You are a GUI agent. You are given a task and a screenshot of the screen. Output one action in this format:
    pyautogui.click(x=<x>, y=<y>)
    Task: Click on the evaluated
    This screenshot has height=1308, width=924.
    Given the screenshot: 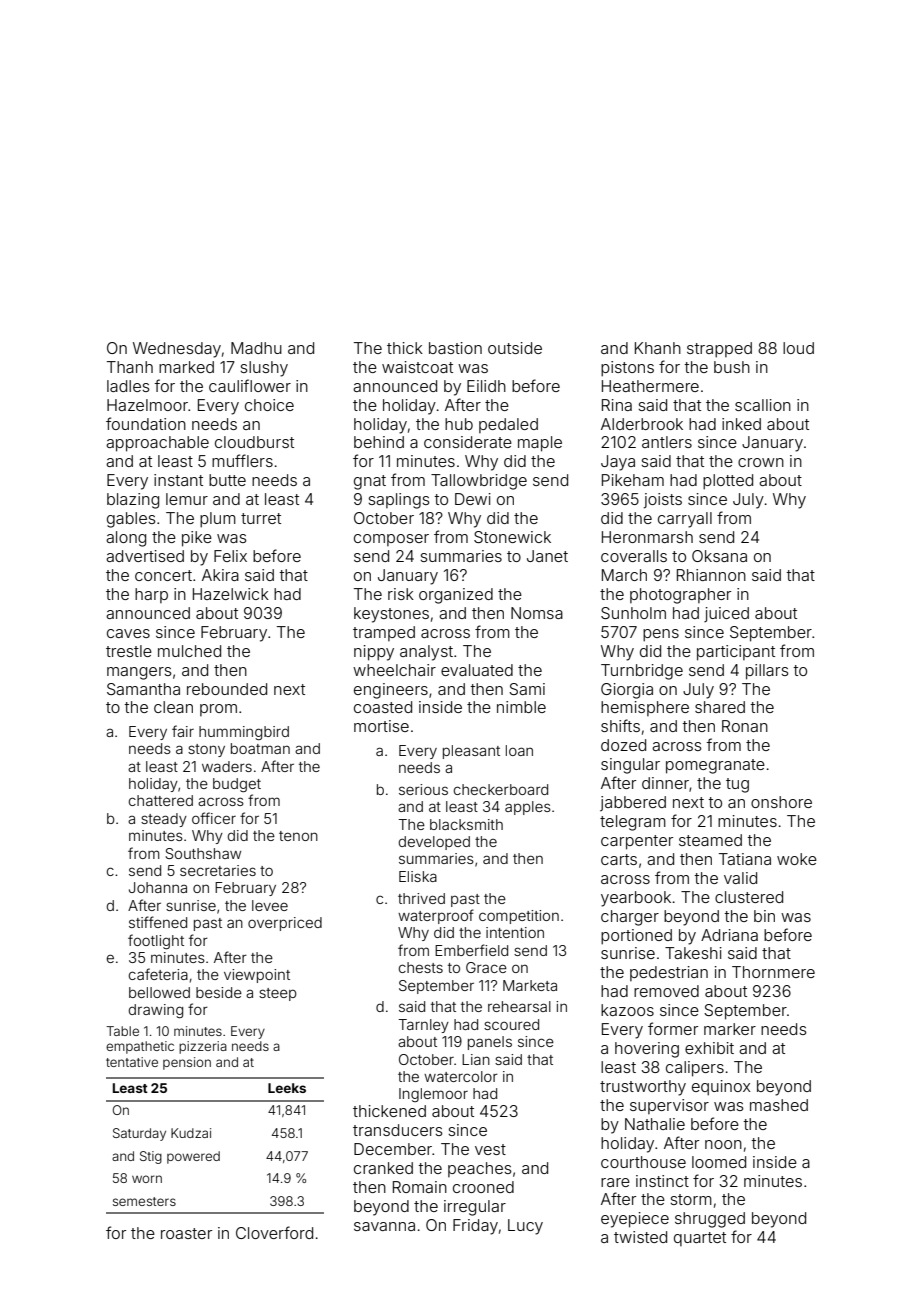 What is the action you would take?
    pyautogui.click(x=477, y=670)
